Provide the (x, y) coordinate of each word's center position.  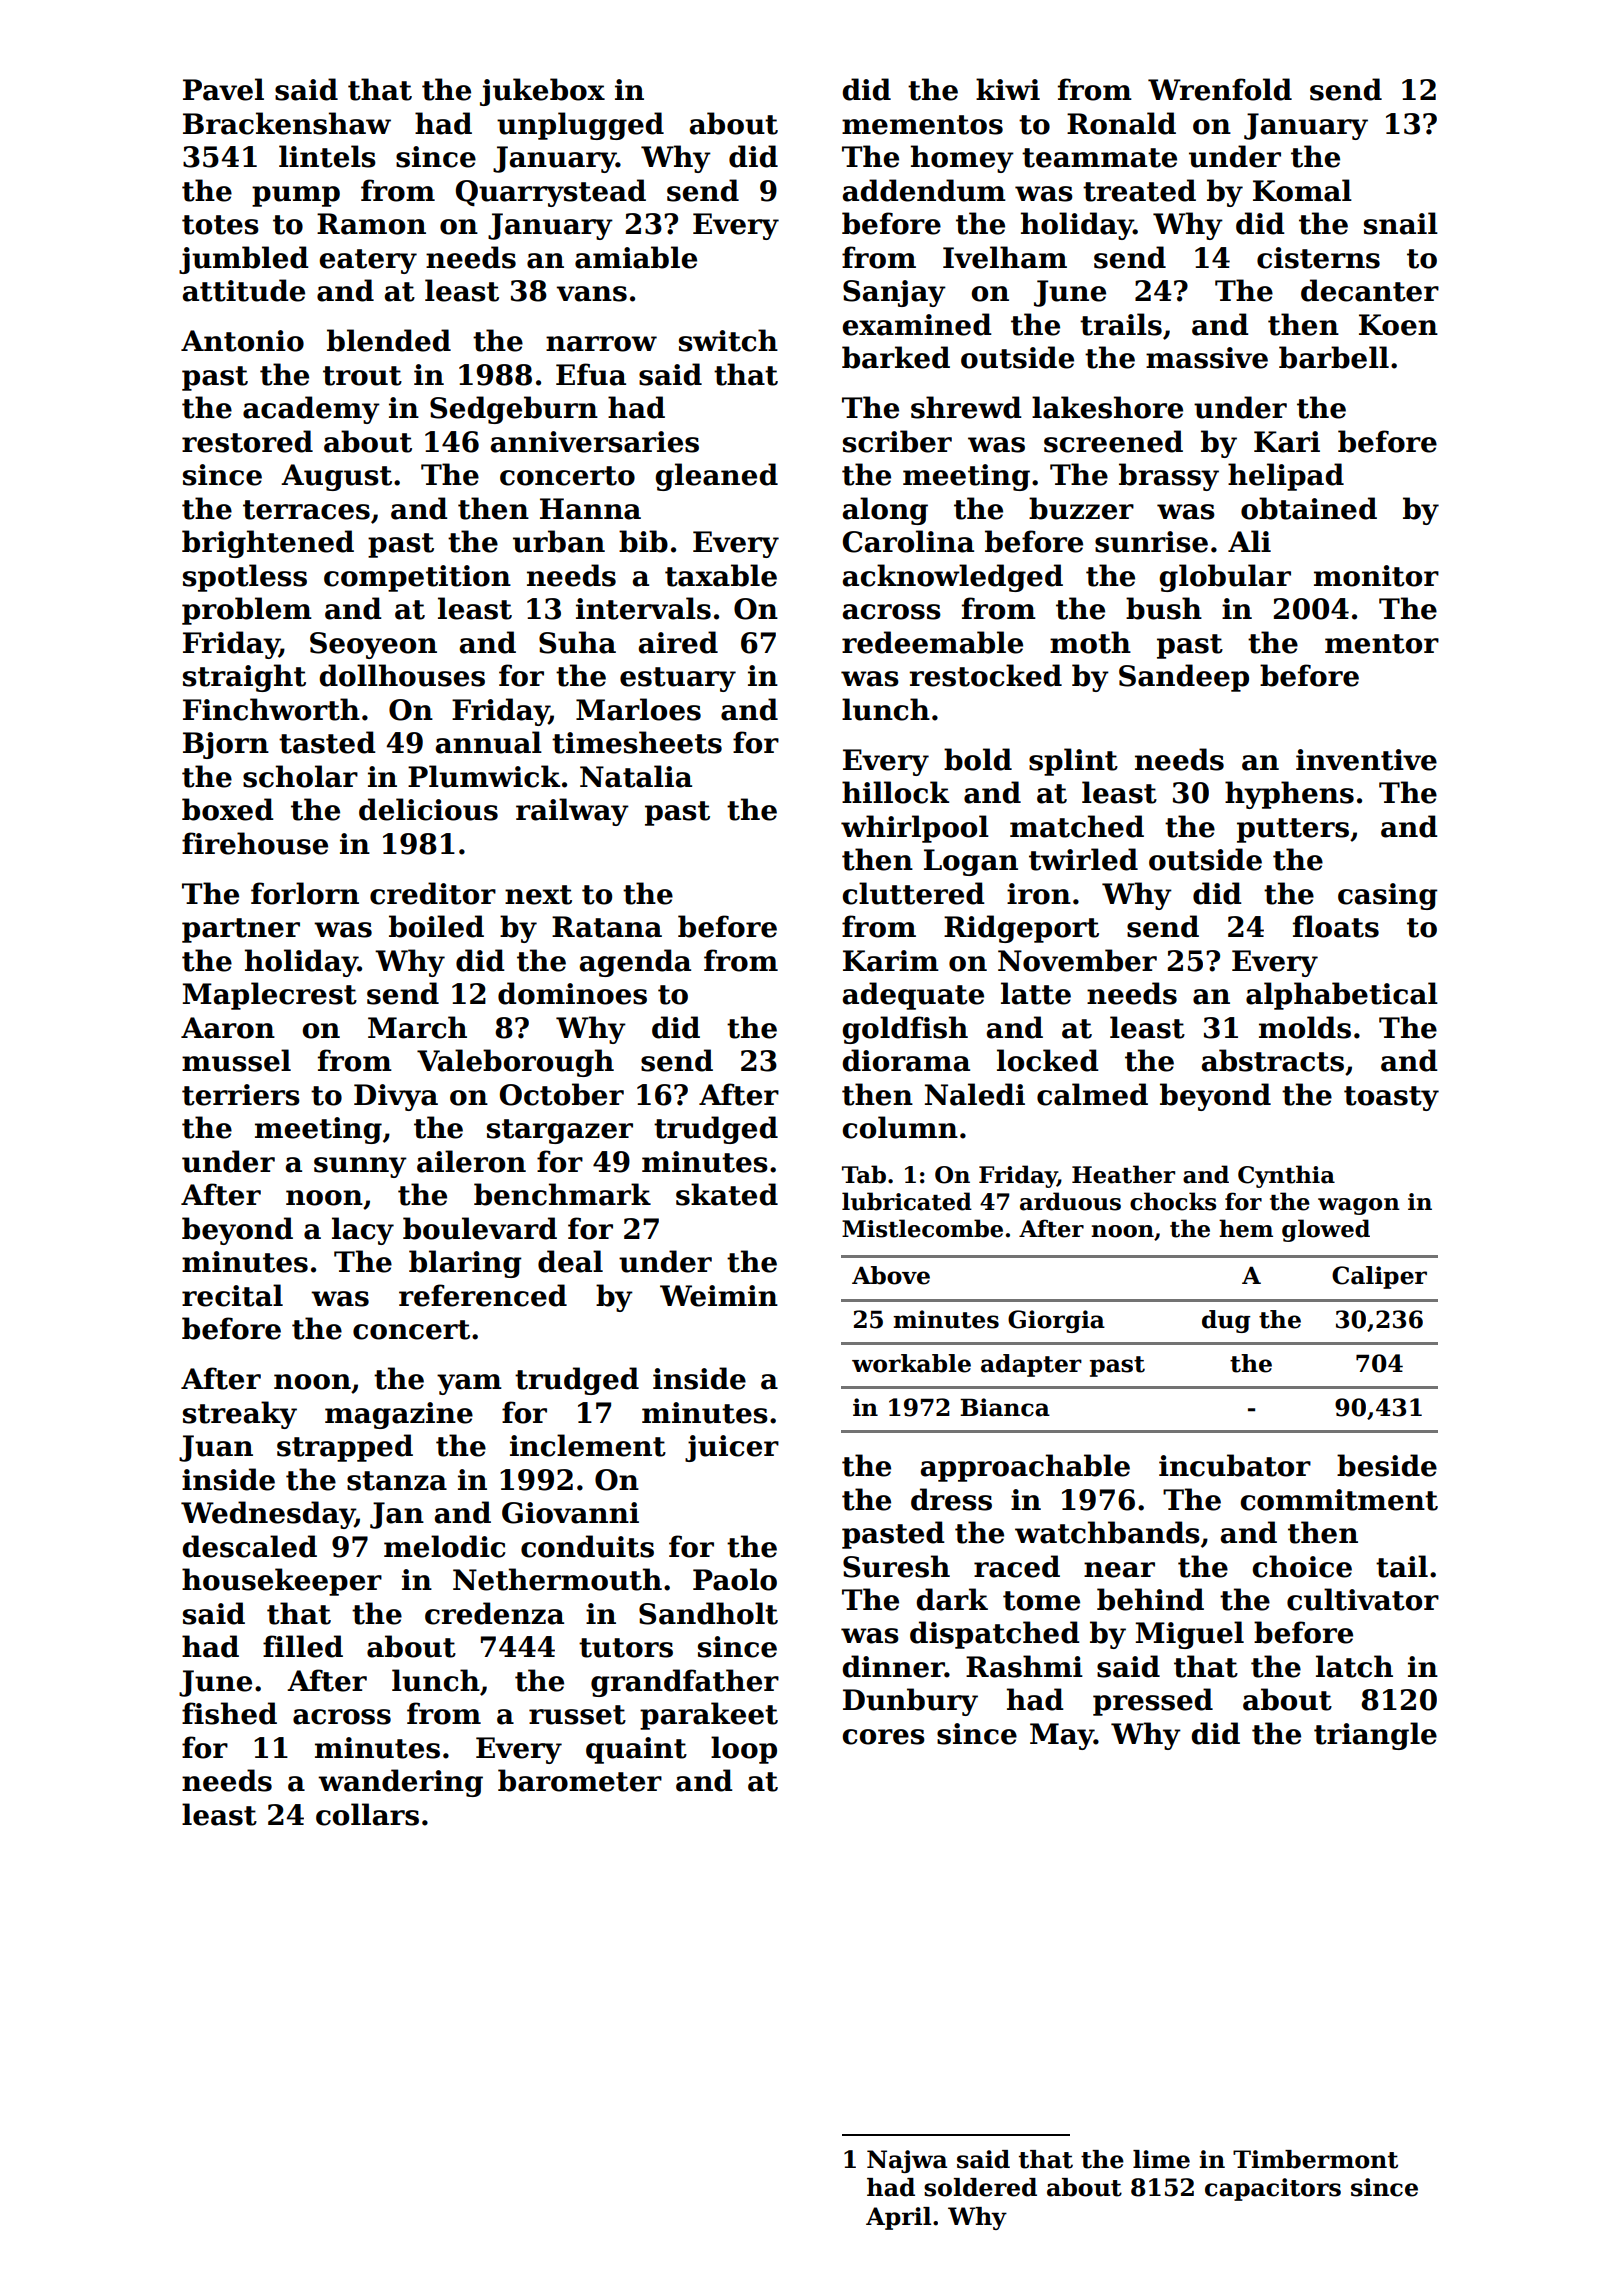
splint (1073, 762)
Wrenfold (1220, 89)
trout (362, 376)
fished (229, 1713)
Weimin (719, 1296)
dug (1226, 1321)
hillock (895, 792)
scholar (300, 776)
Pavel (223, 89)
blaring (465, 1264)
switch (728, 340)
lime (1161, 2159)
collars (367, 1814)
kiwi (1008, 89)
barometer (580, 1780)
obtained (1309, 508)
